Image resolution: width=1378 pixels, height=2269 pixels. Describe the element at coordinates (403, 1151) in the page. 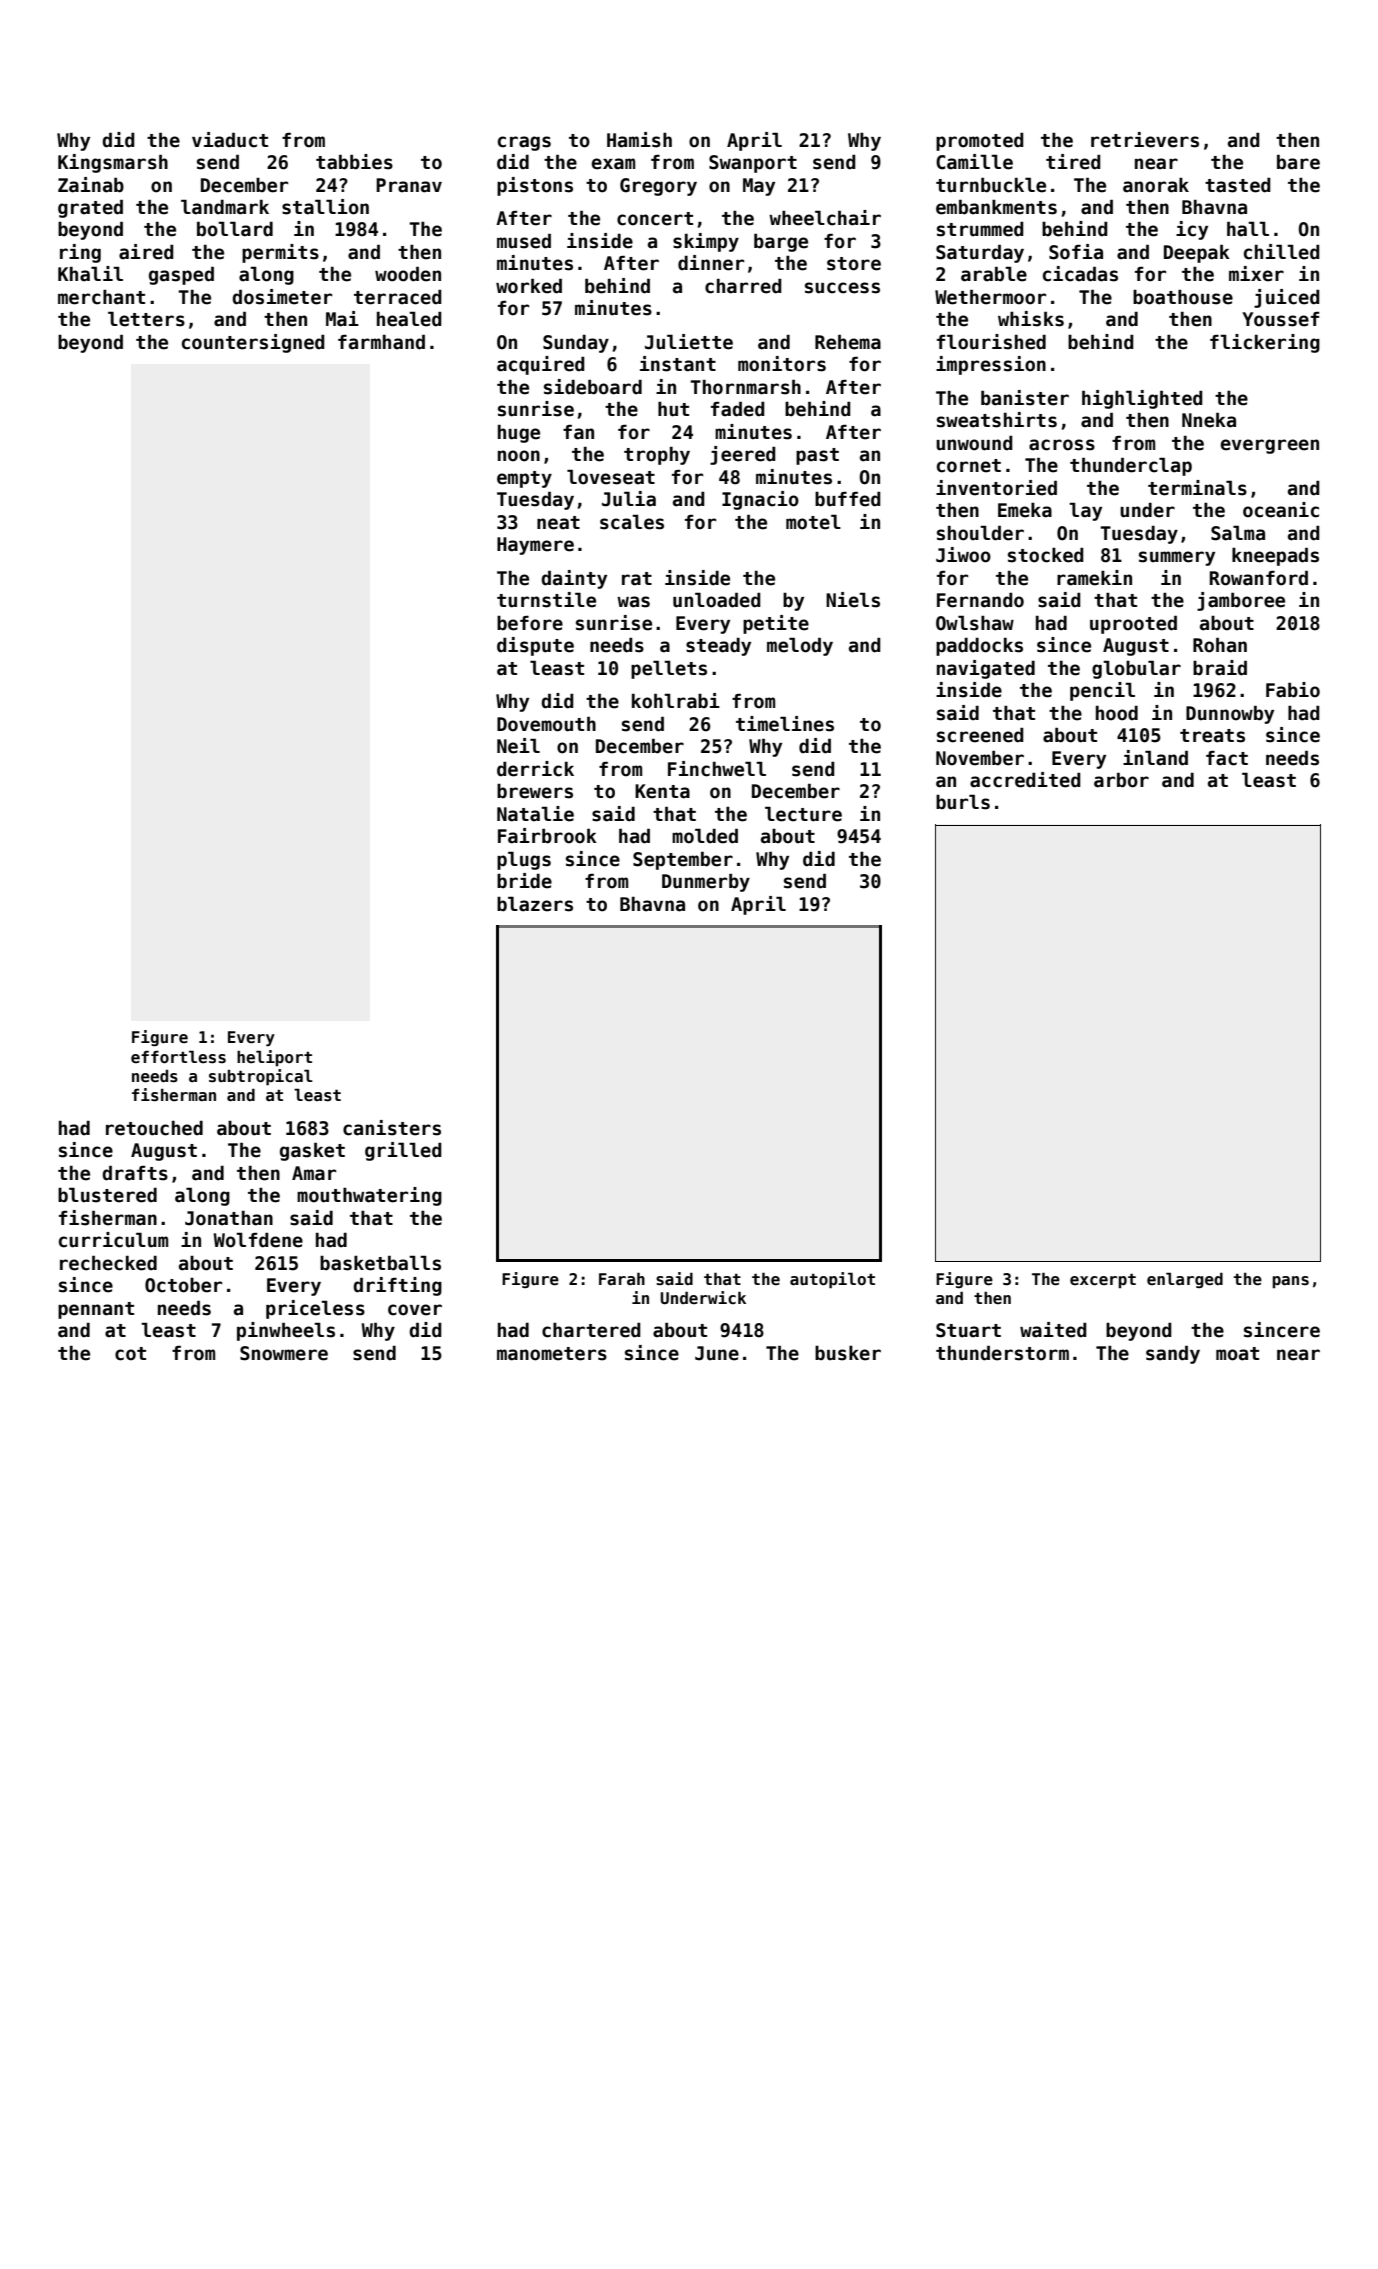

I see `grilled` at that location.
